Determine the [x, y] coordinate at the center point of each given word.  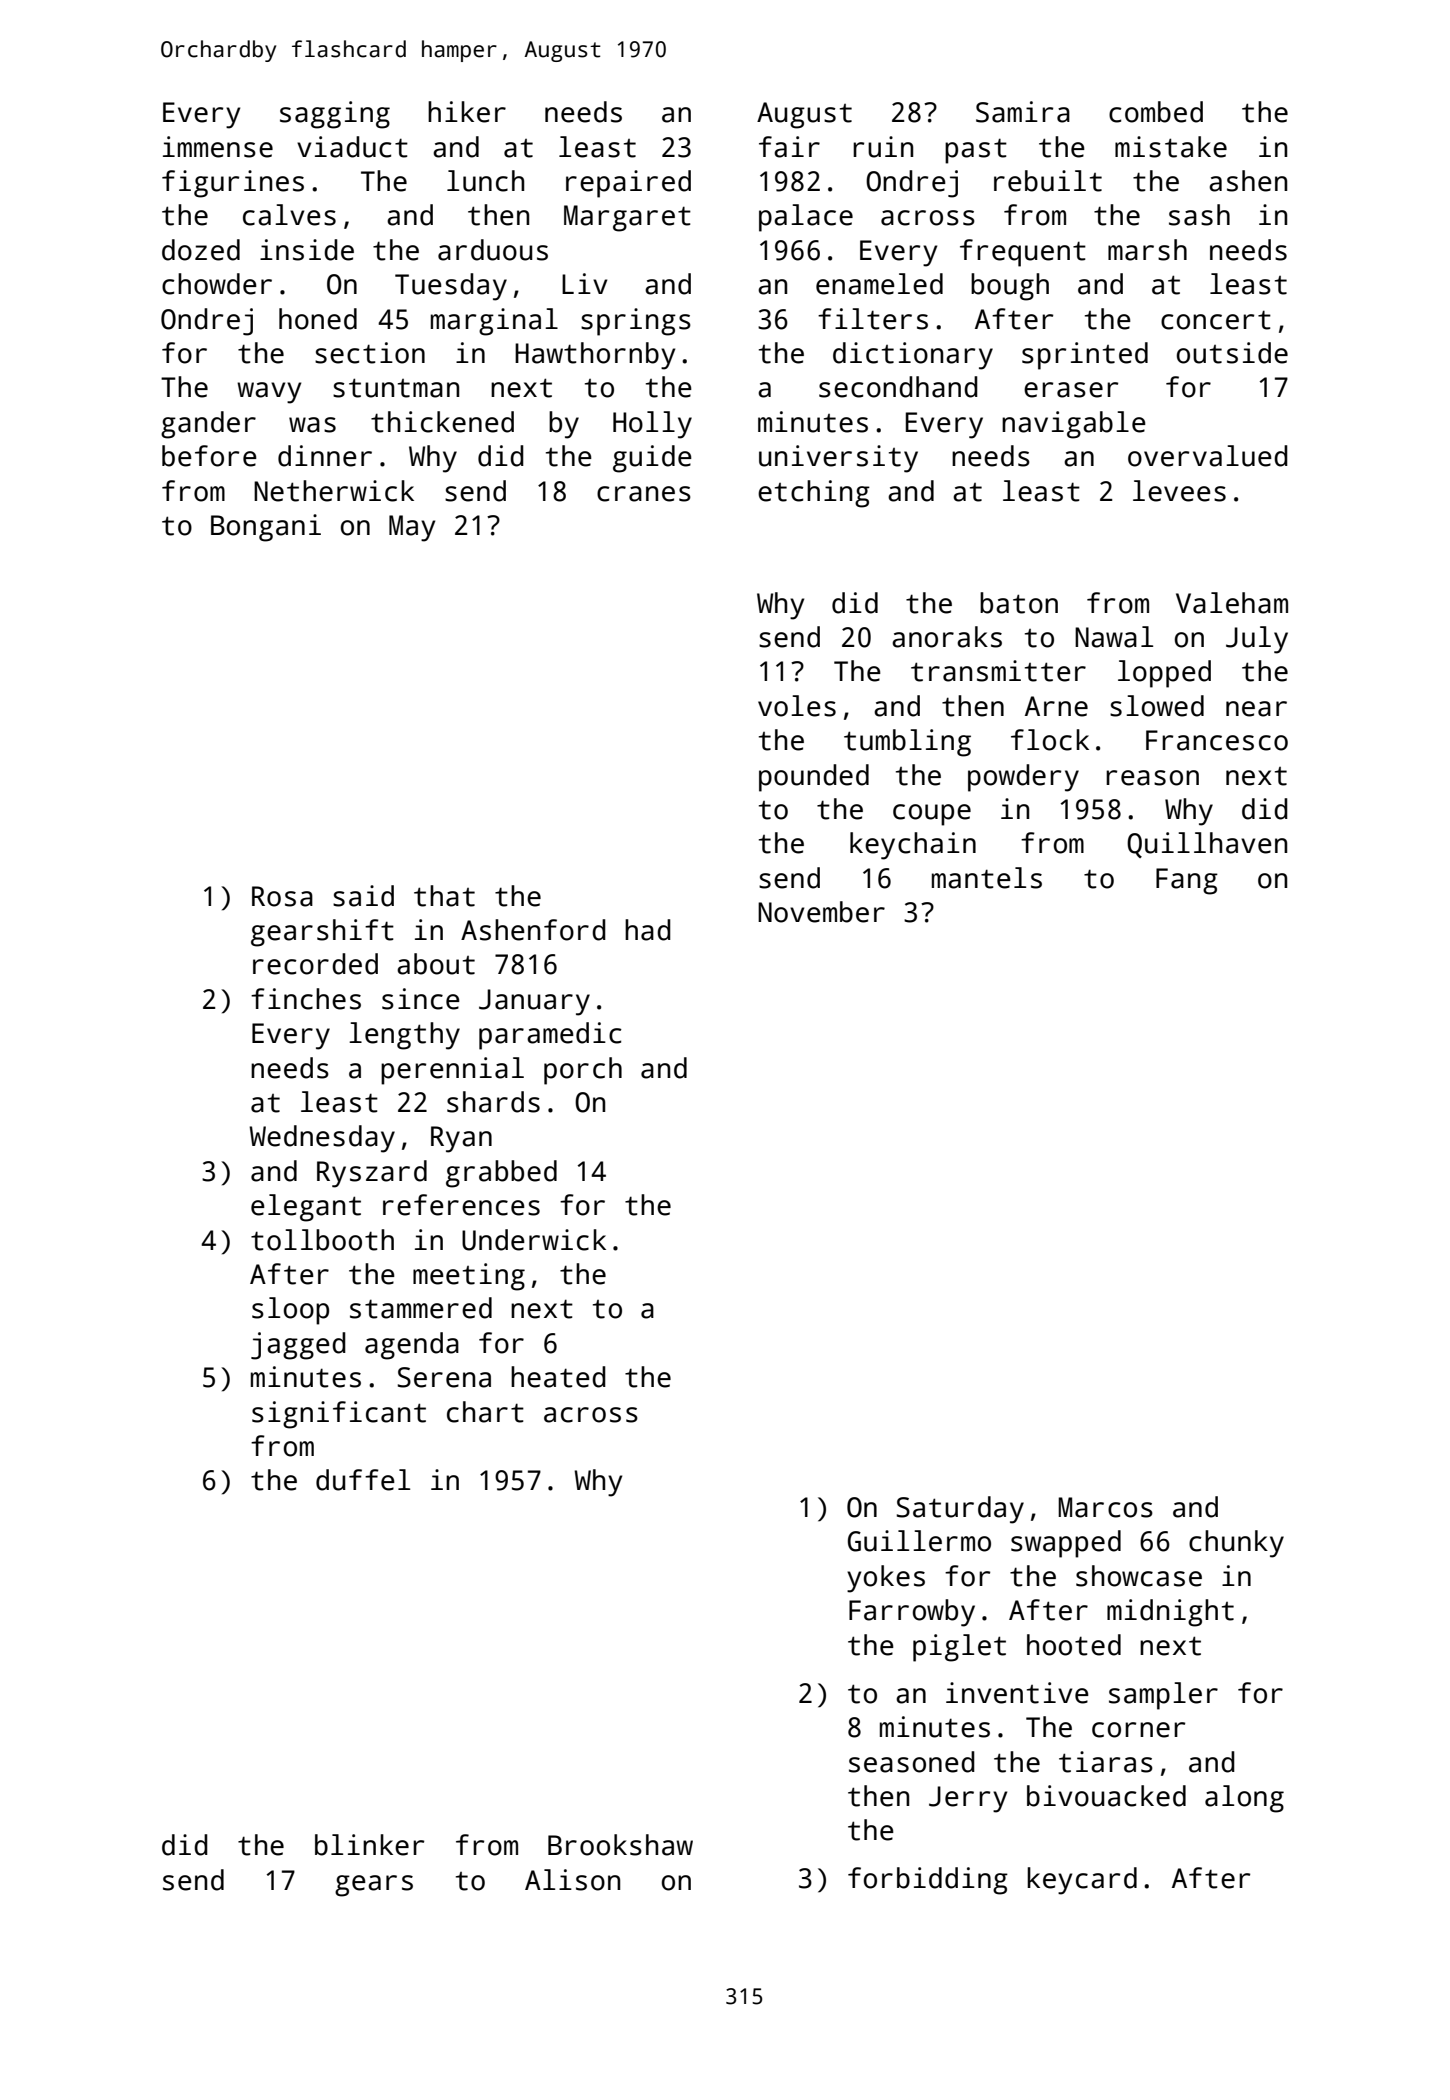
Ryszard [372, 1174]
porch [583, 1071]
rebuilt [1048, 181]
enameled [879, 284]
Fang [1187, 881]
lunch [485, 181]
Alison [572, 1880]
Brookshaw [620, 1845]
